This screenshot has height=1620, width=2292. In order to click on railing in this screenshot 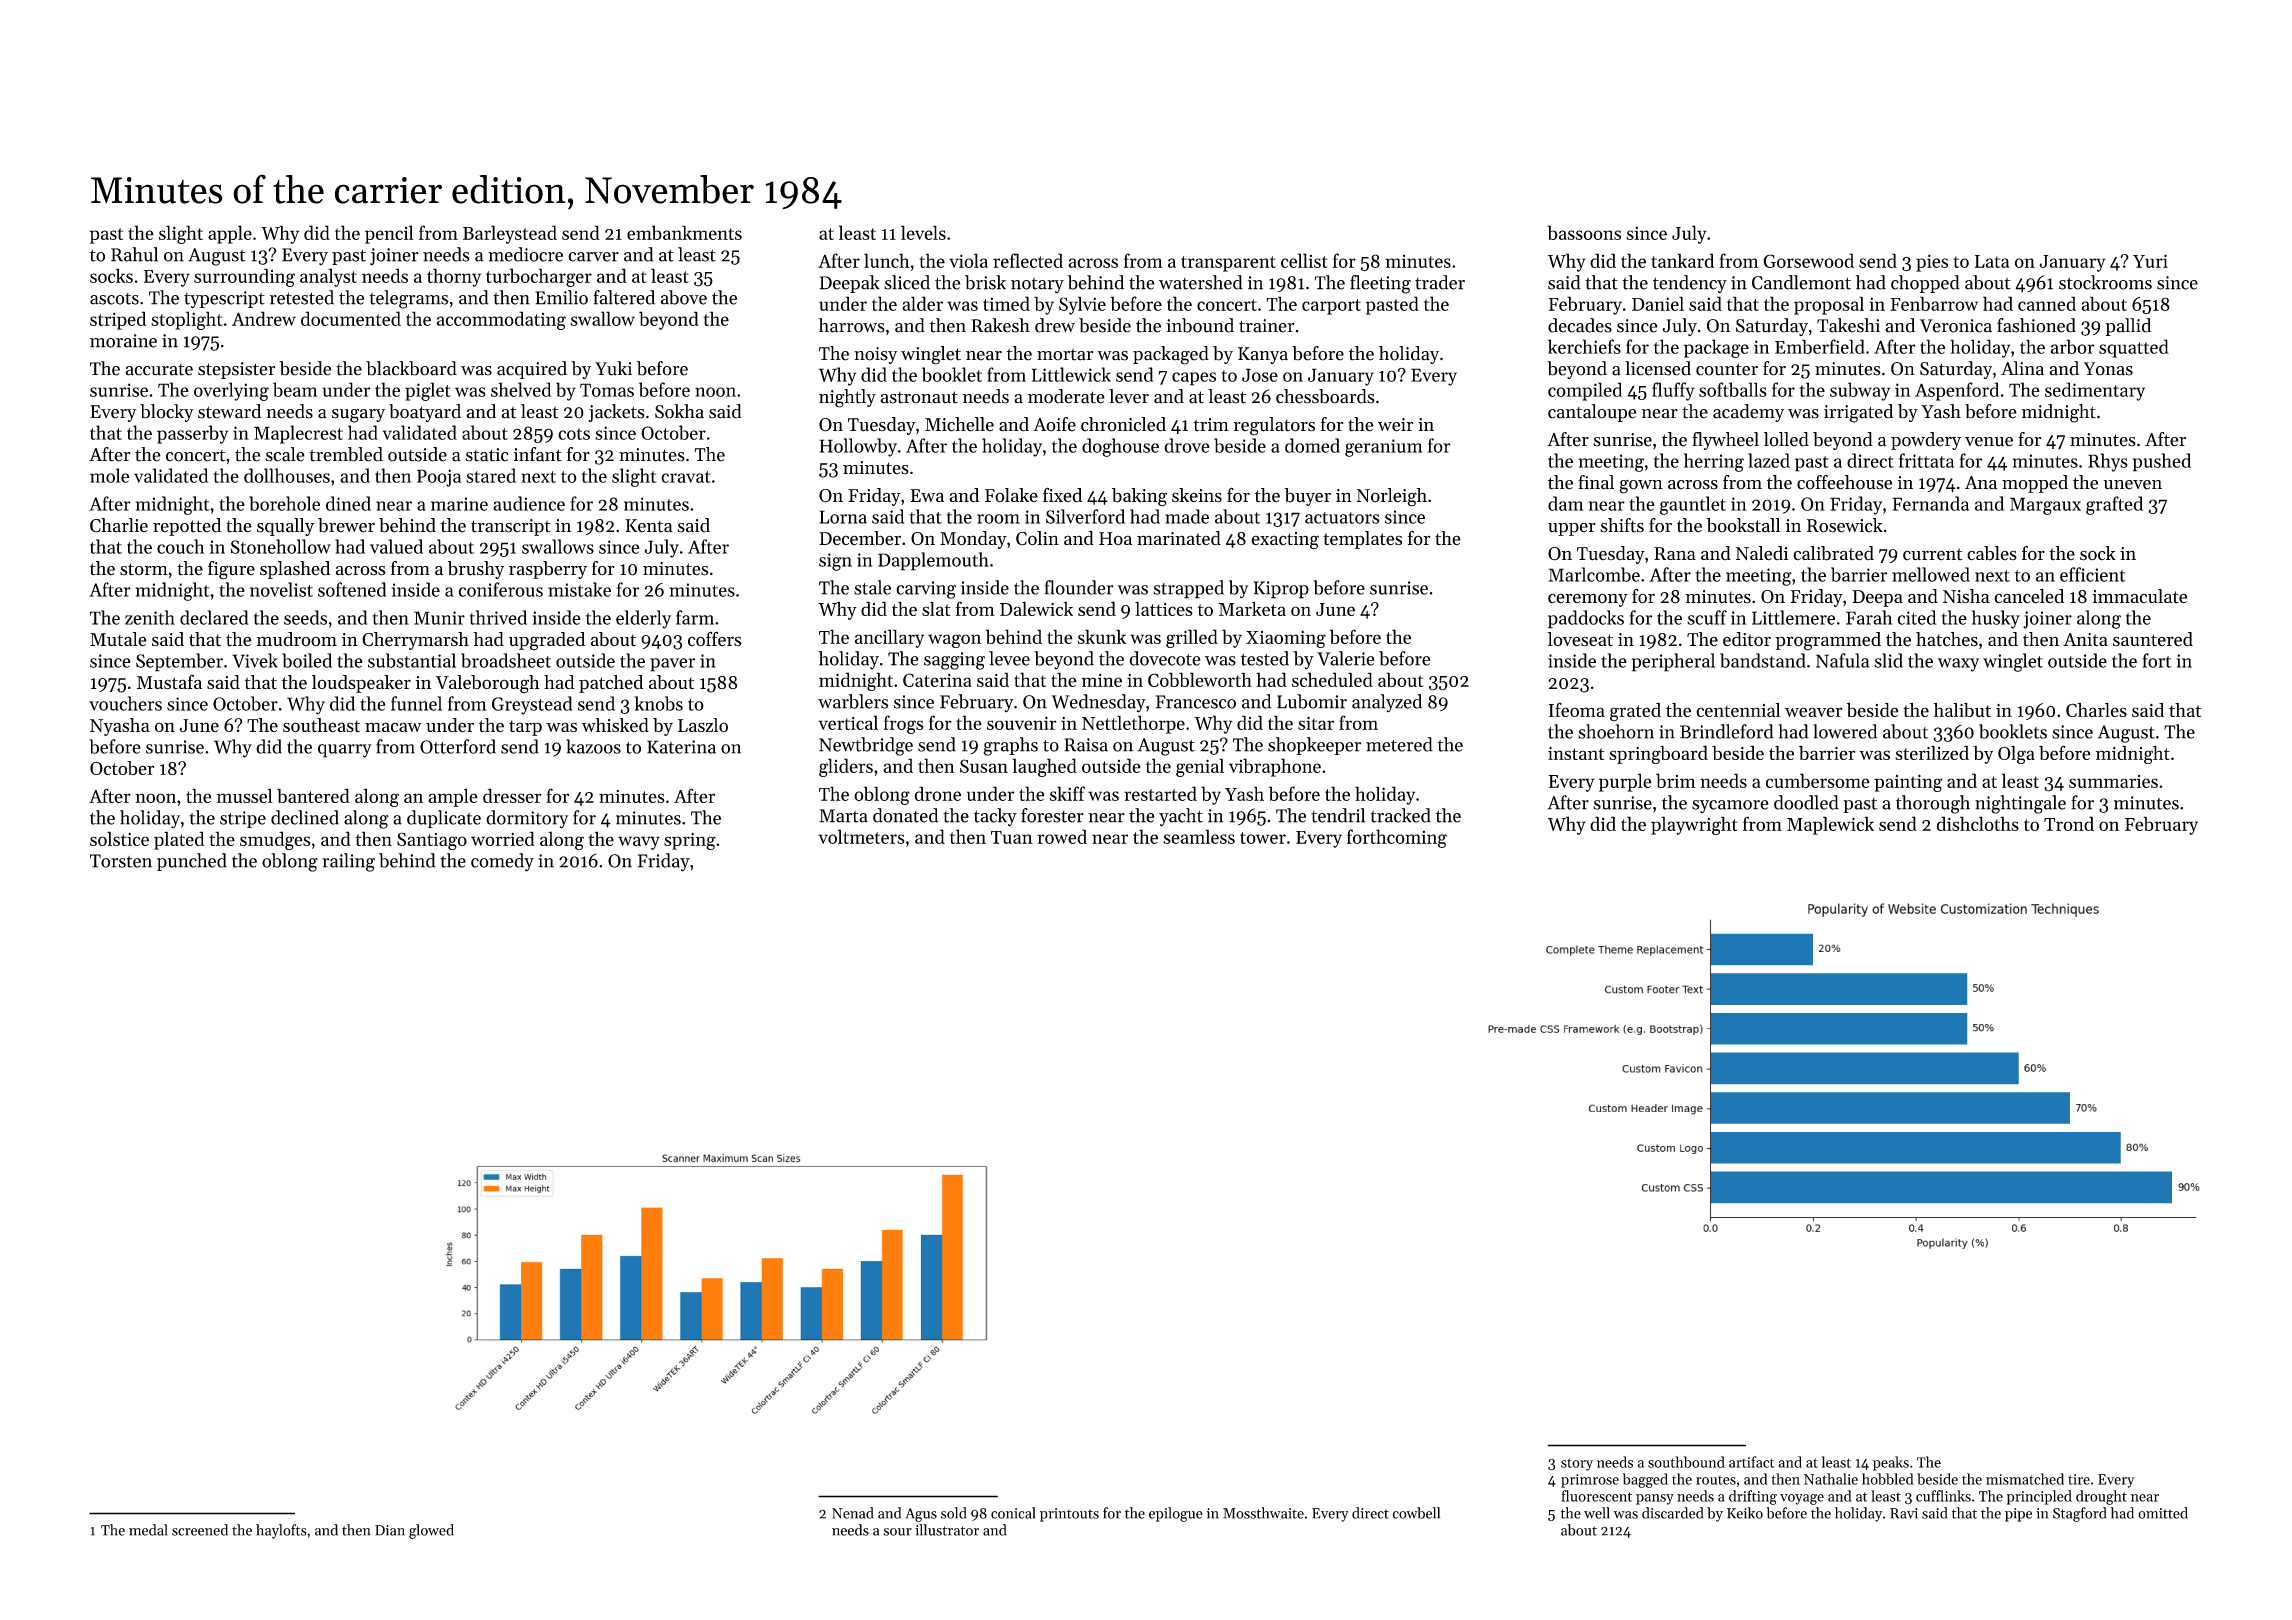, I will do `click(348, 862)`.
